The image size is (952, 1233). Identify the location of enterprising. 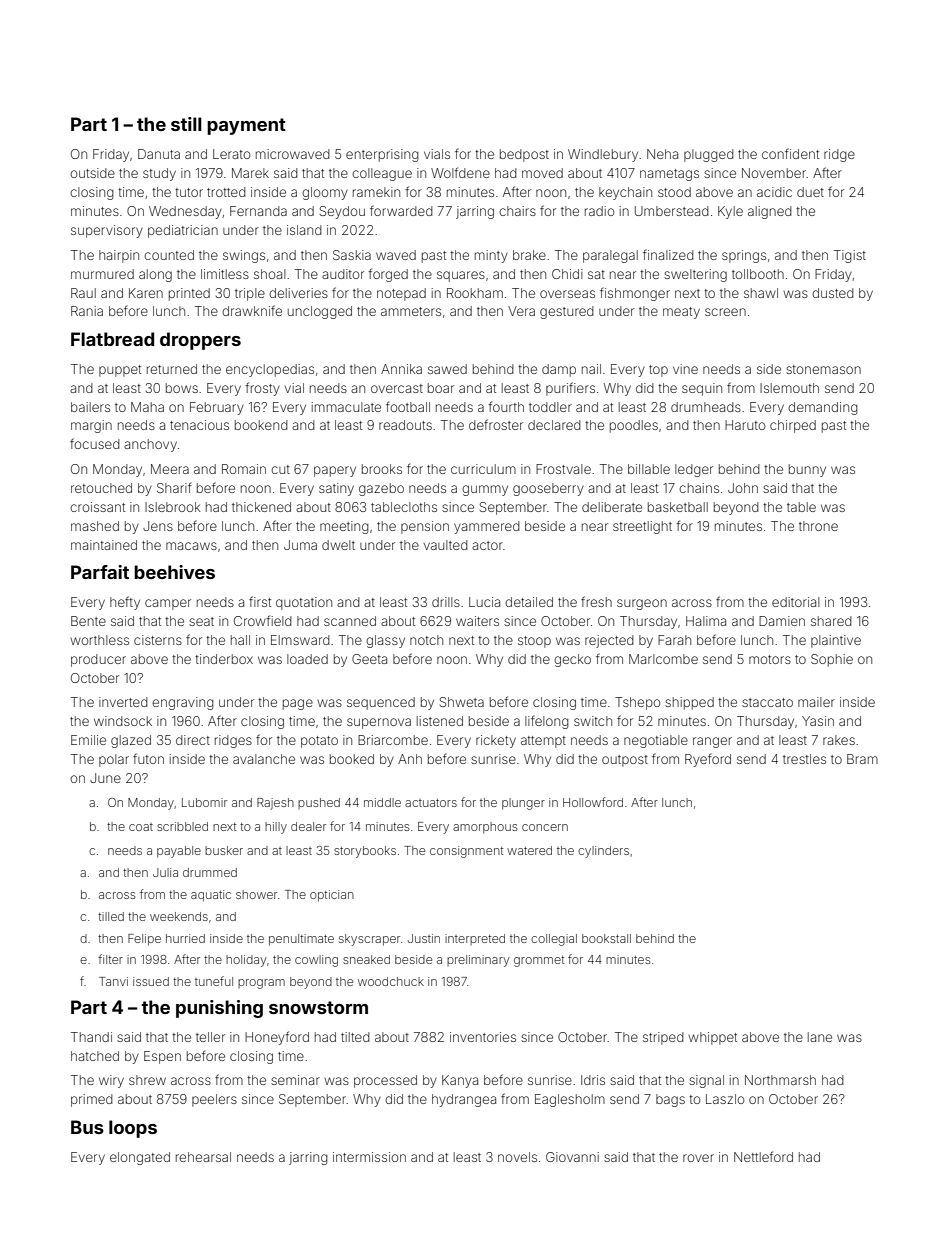
(382, 155).
